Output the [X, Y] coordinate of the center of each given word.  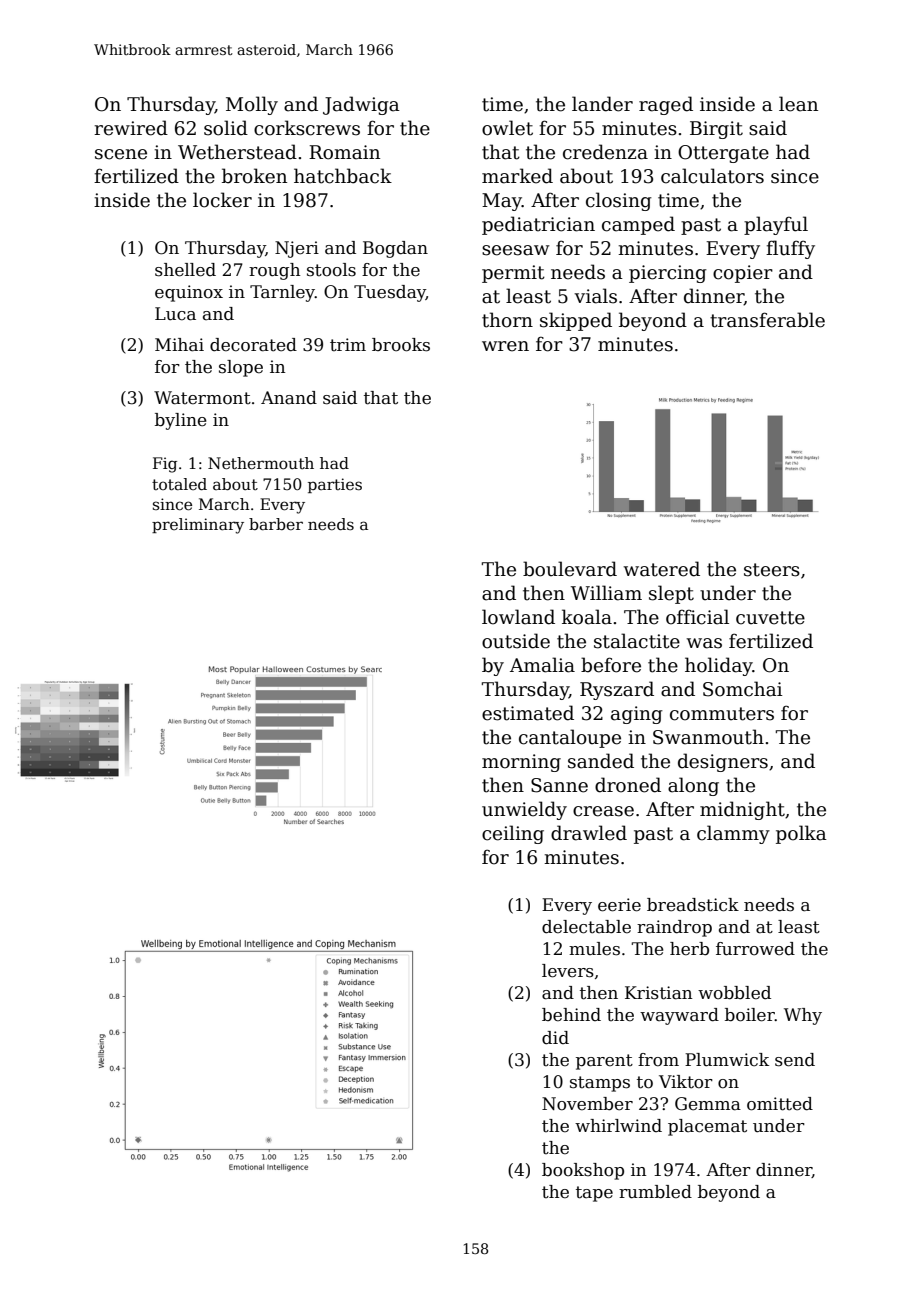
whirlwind [618, 1125]
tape [594, 1194]
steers [772, 570]
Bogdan [395, 249]
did [555, 1038]
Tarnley [282, 293]
